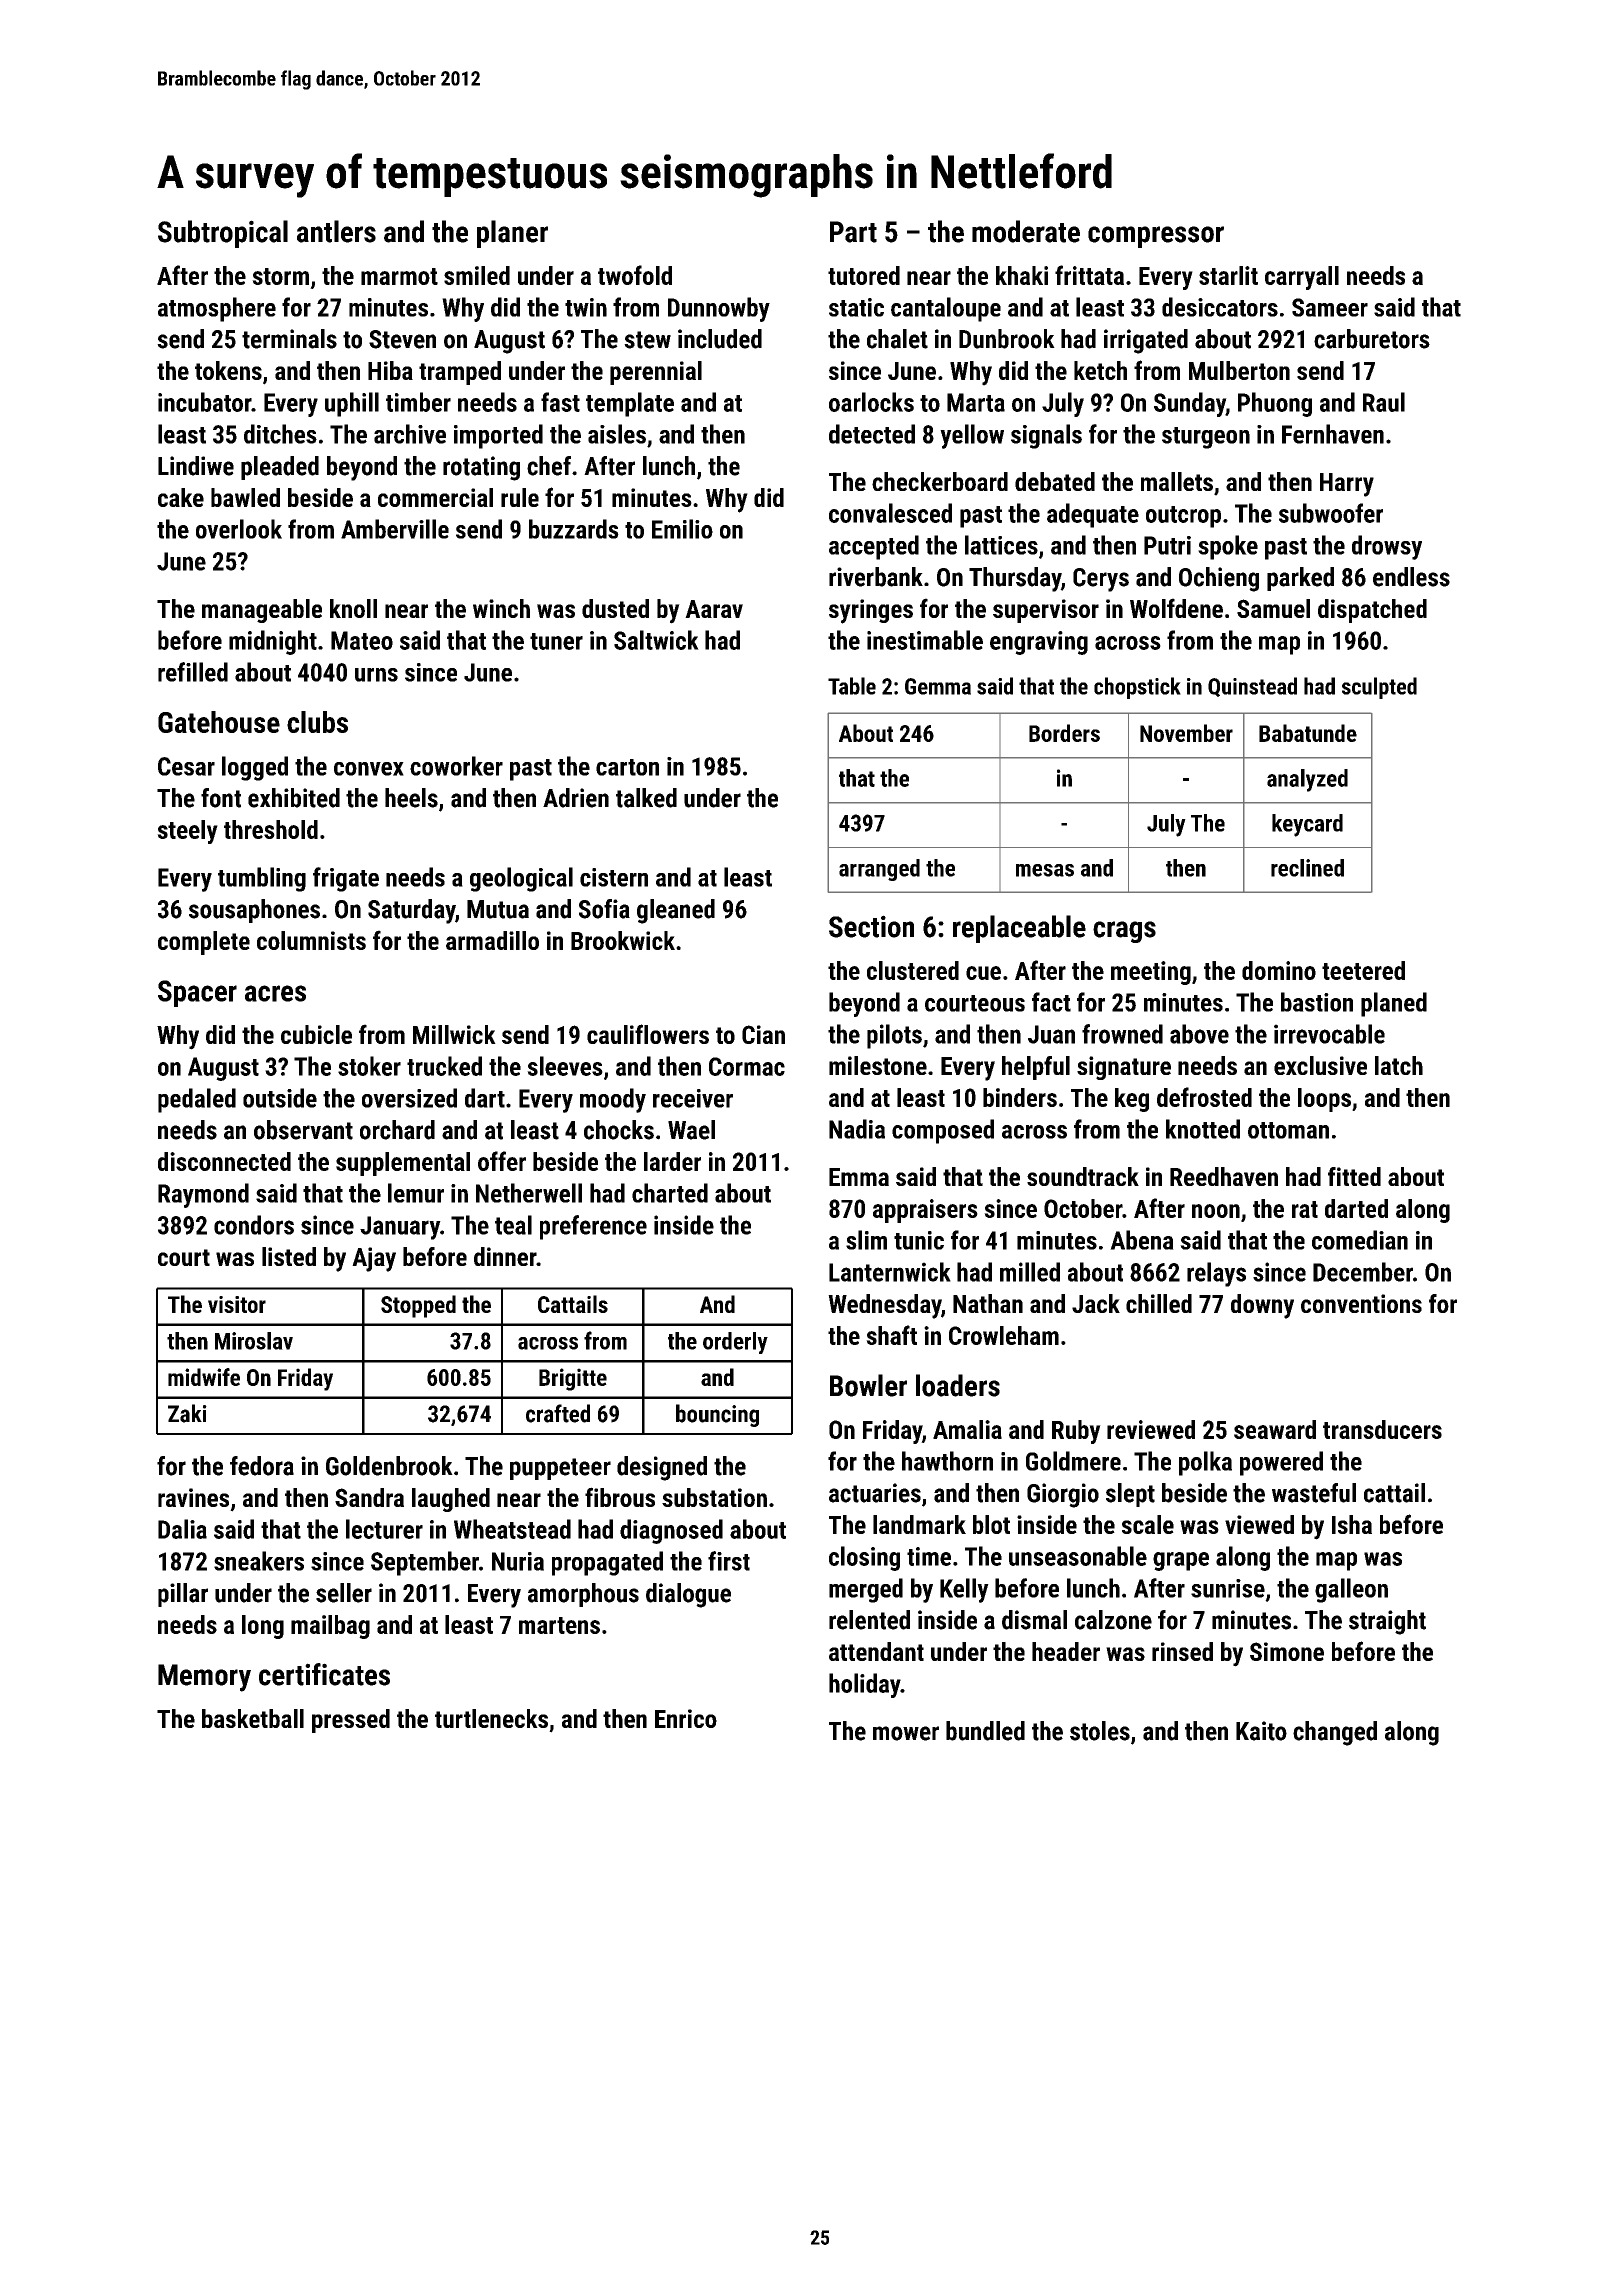  Describe the element at coordinates (280, 1098) in the image. I see `outside` at that location.
